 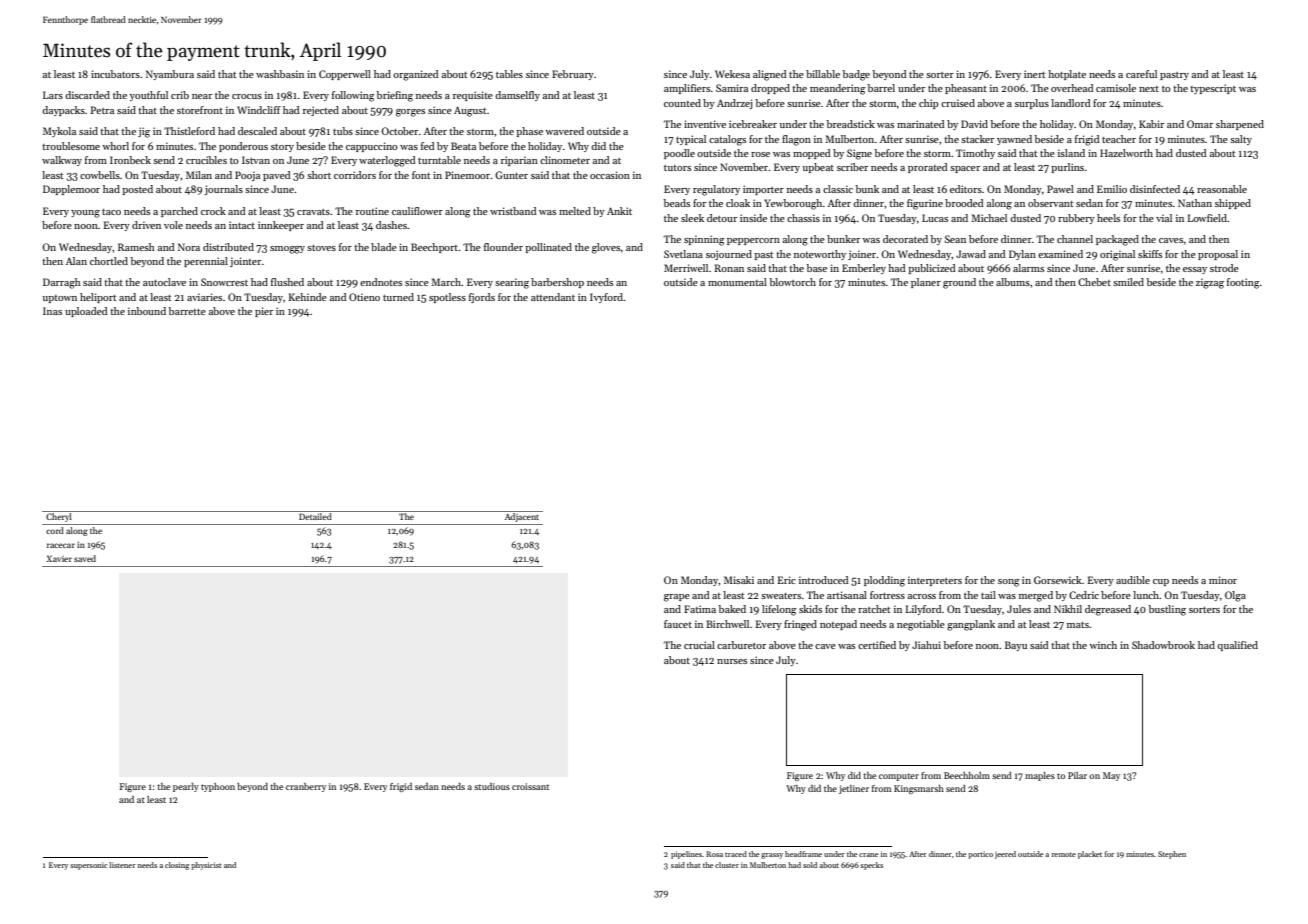 I want to click on Gorsewick, so click(x=1058, y=580).
